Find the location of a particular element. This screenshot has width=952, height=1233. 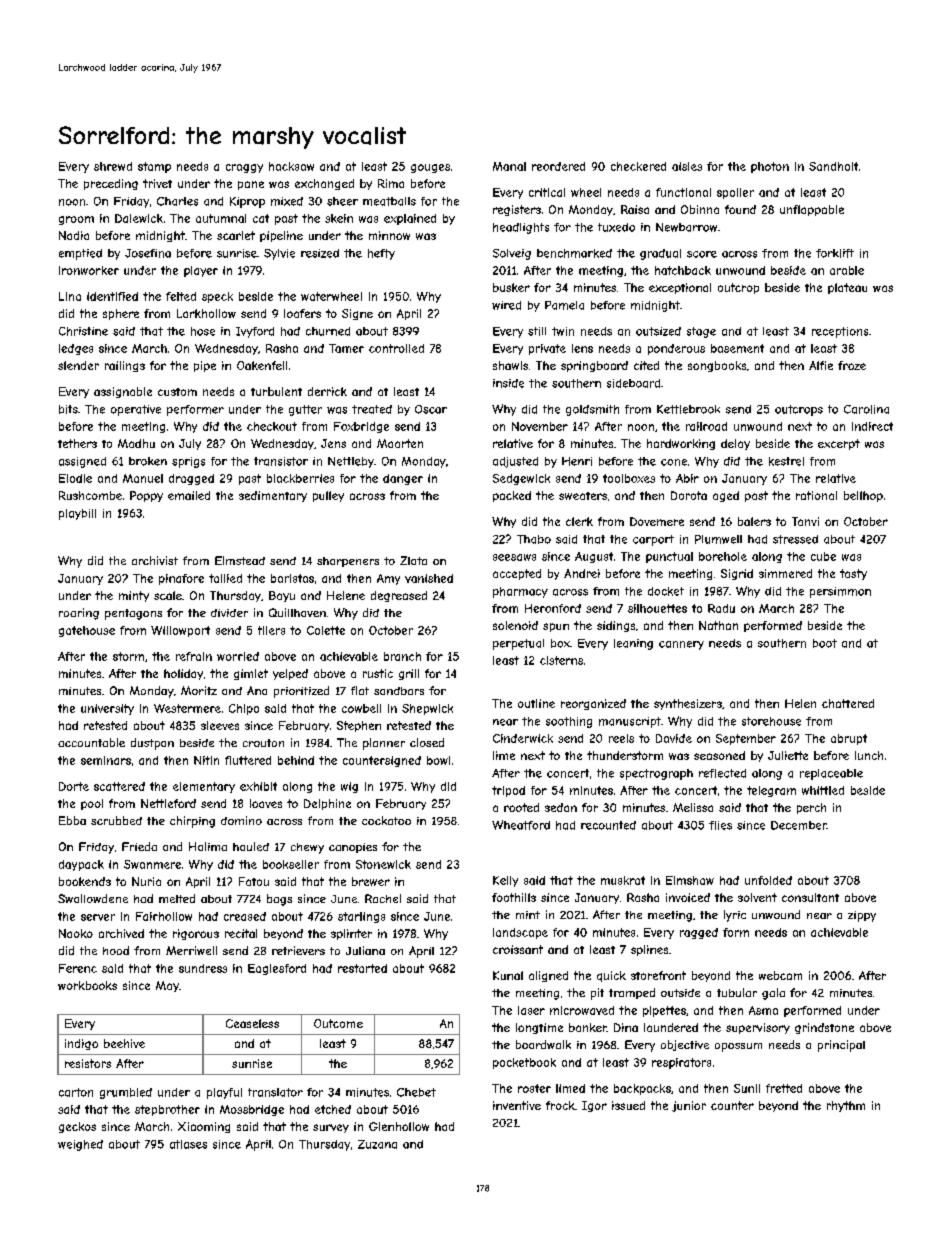

Ceaseless is located at coordinates (252, 1023).
